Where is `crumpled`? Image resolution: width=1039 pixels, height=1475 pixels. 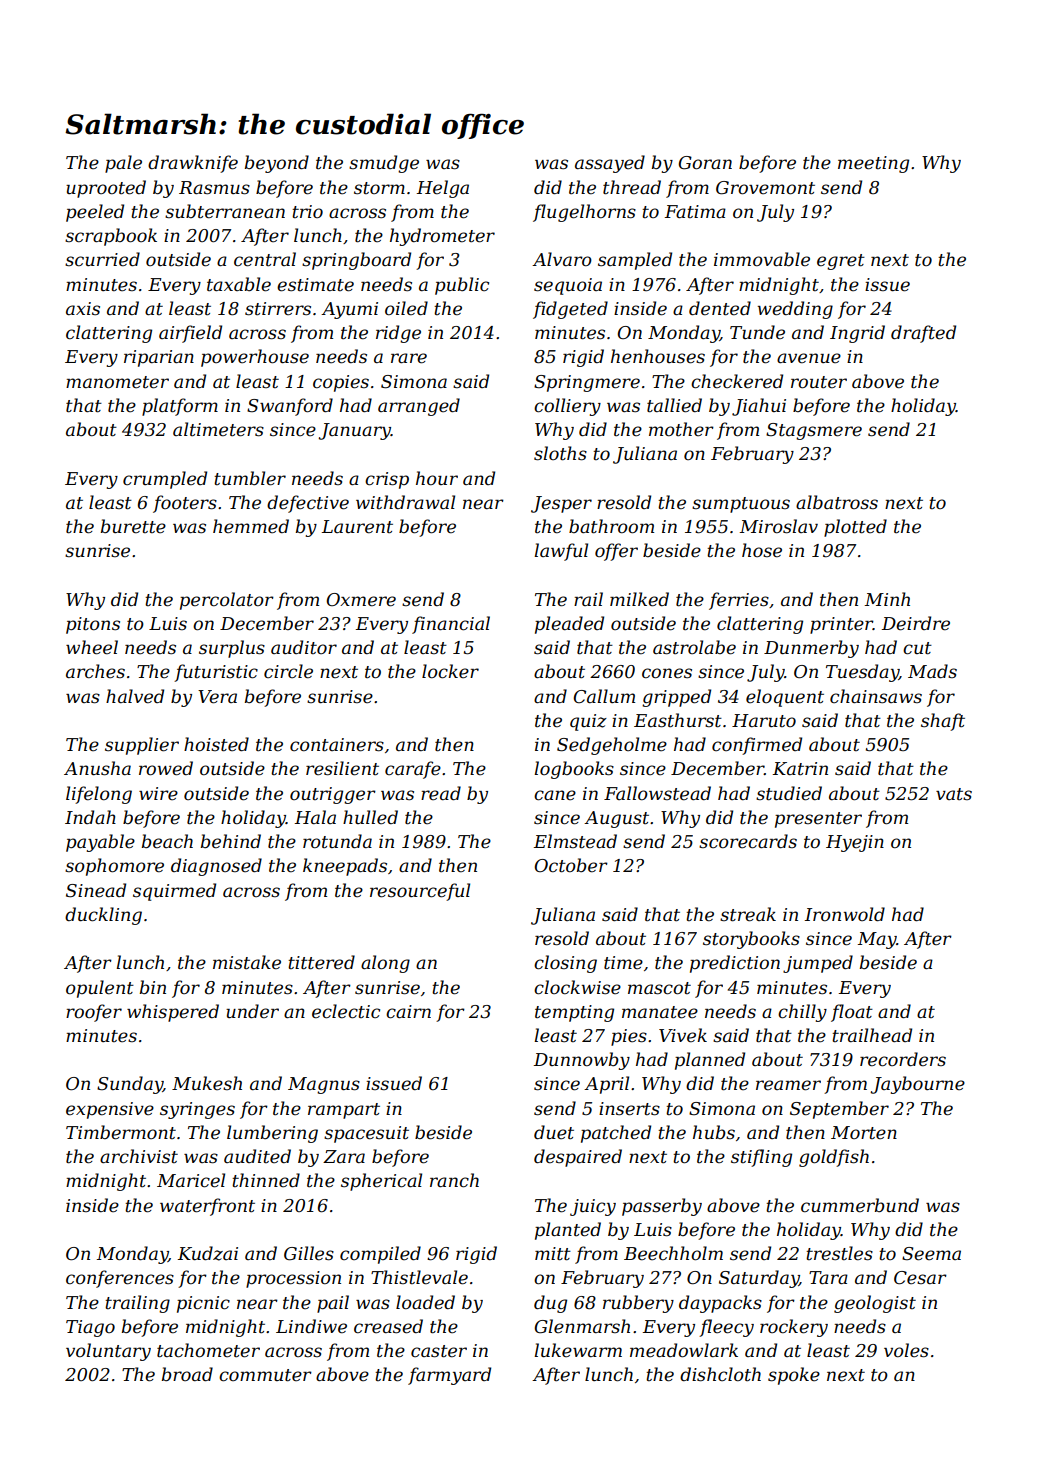 crumpled is located at coordinates (165, 480).
